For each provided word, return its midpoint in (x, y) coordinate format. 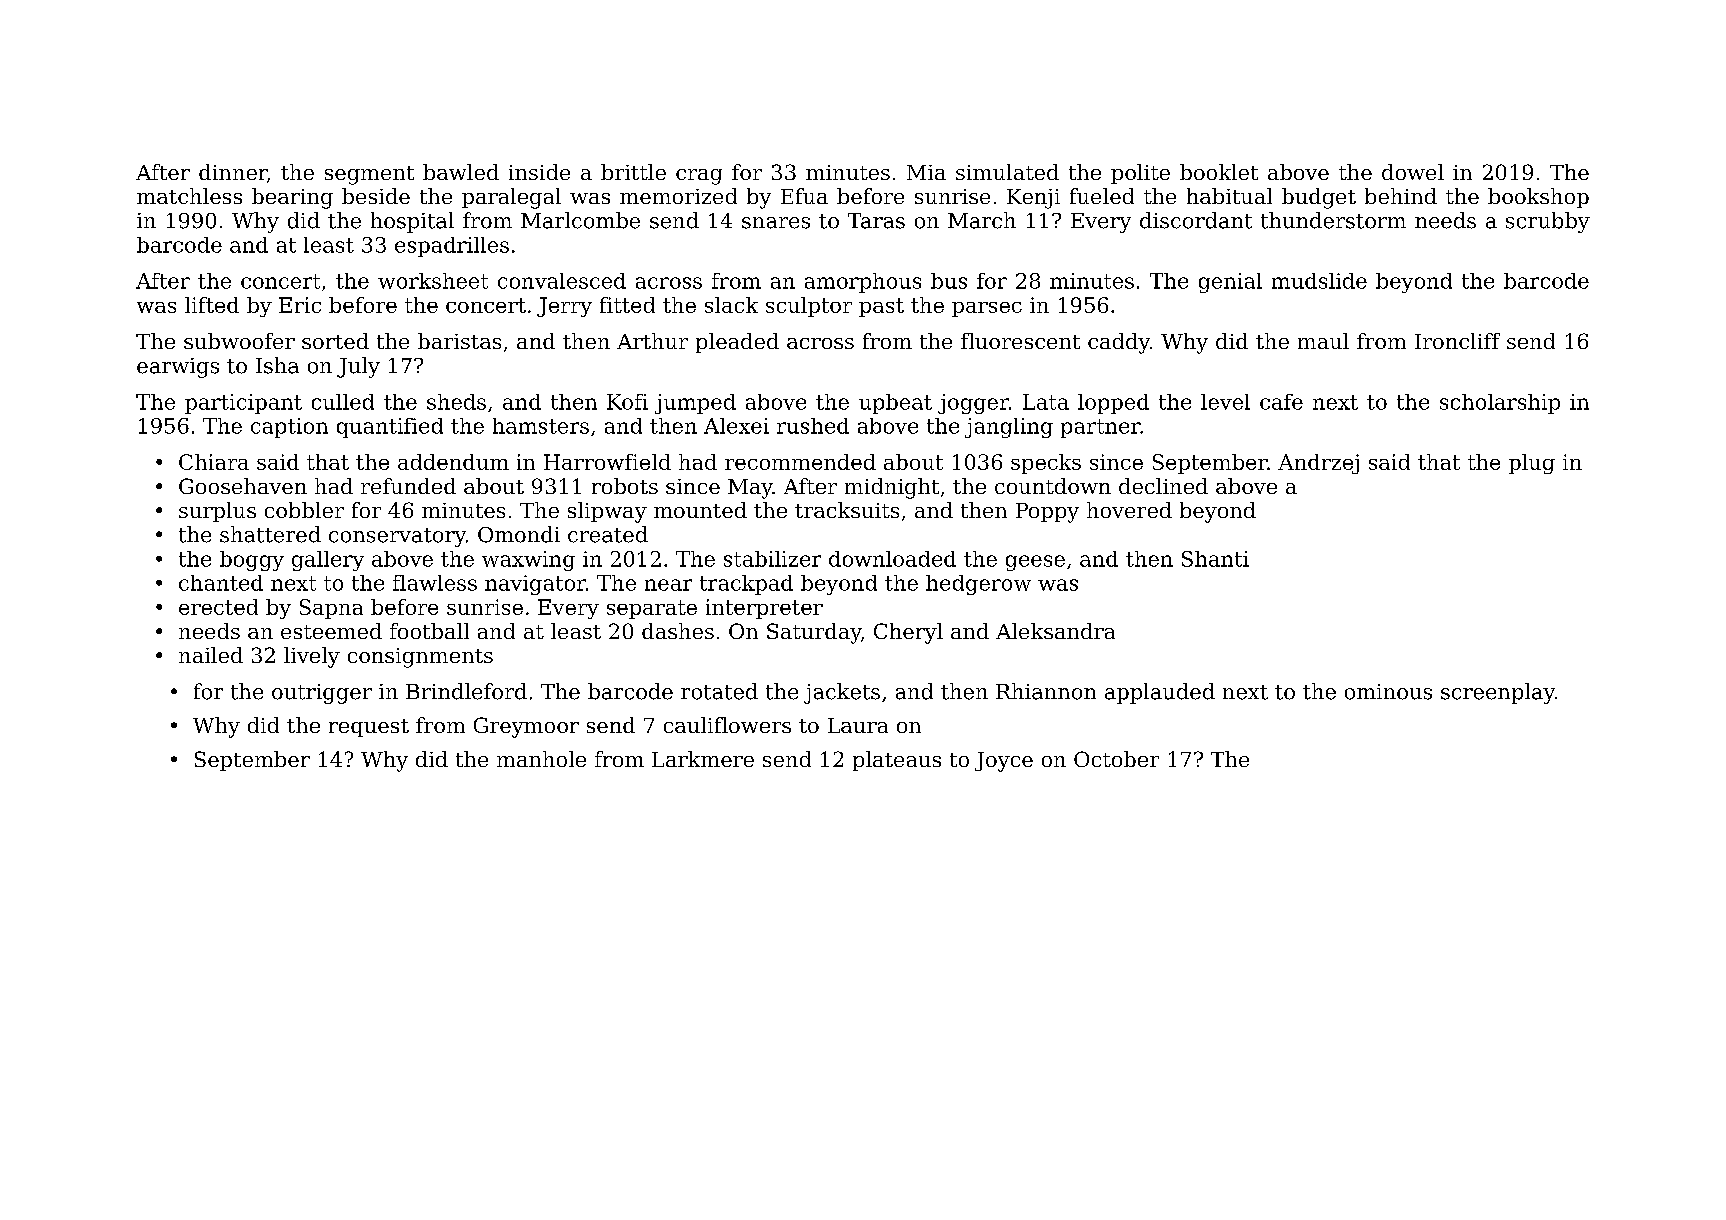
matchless (189, 196)
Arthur (652, 341)
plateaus (897, 761)
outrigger (322, 694)
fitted (627, 305)
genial (1230, 283)
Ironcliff (1457, 341)
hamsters (541, 426)
